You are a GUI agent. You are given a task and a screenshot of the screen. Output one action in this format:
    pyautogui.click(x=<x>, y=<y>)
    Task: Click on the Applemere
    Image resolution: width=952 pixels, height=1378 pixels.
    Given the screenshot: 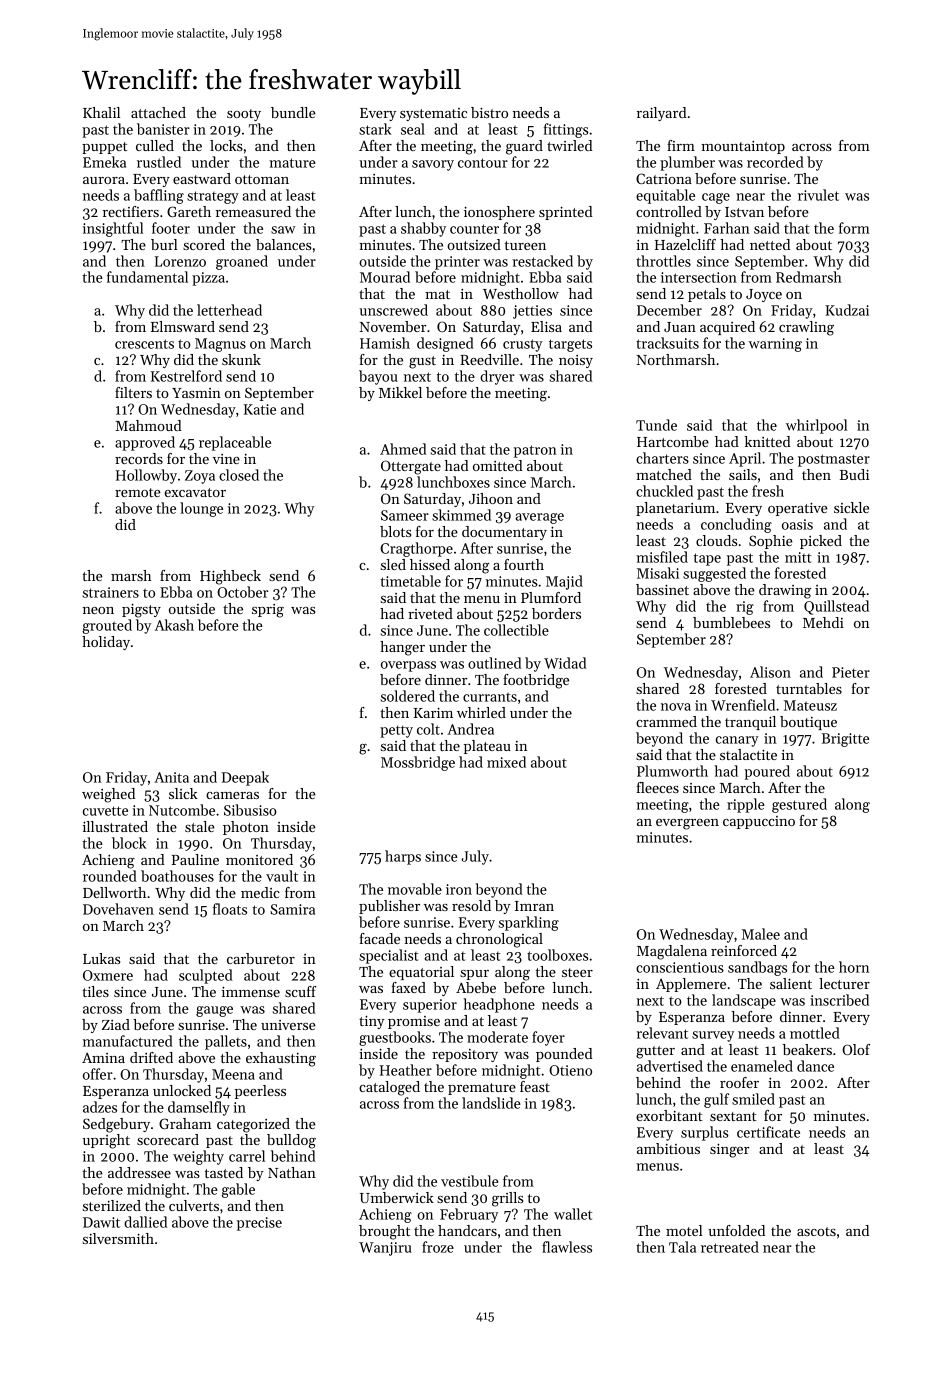 What is the action you would take?
    pyautogui.click(x=691, y=985)
